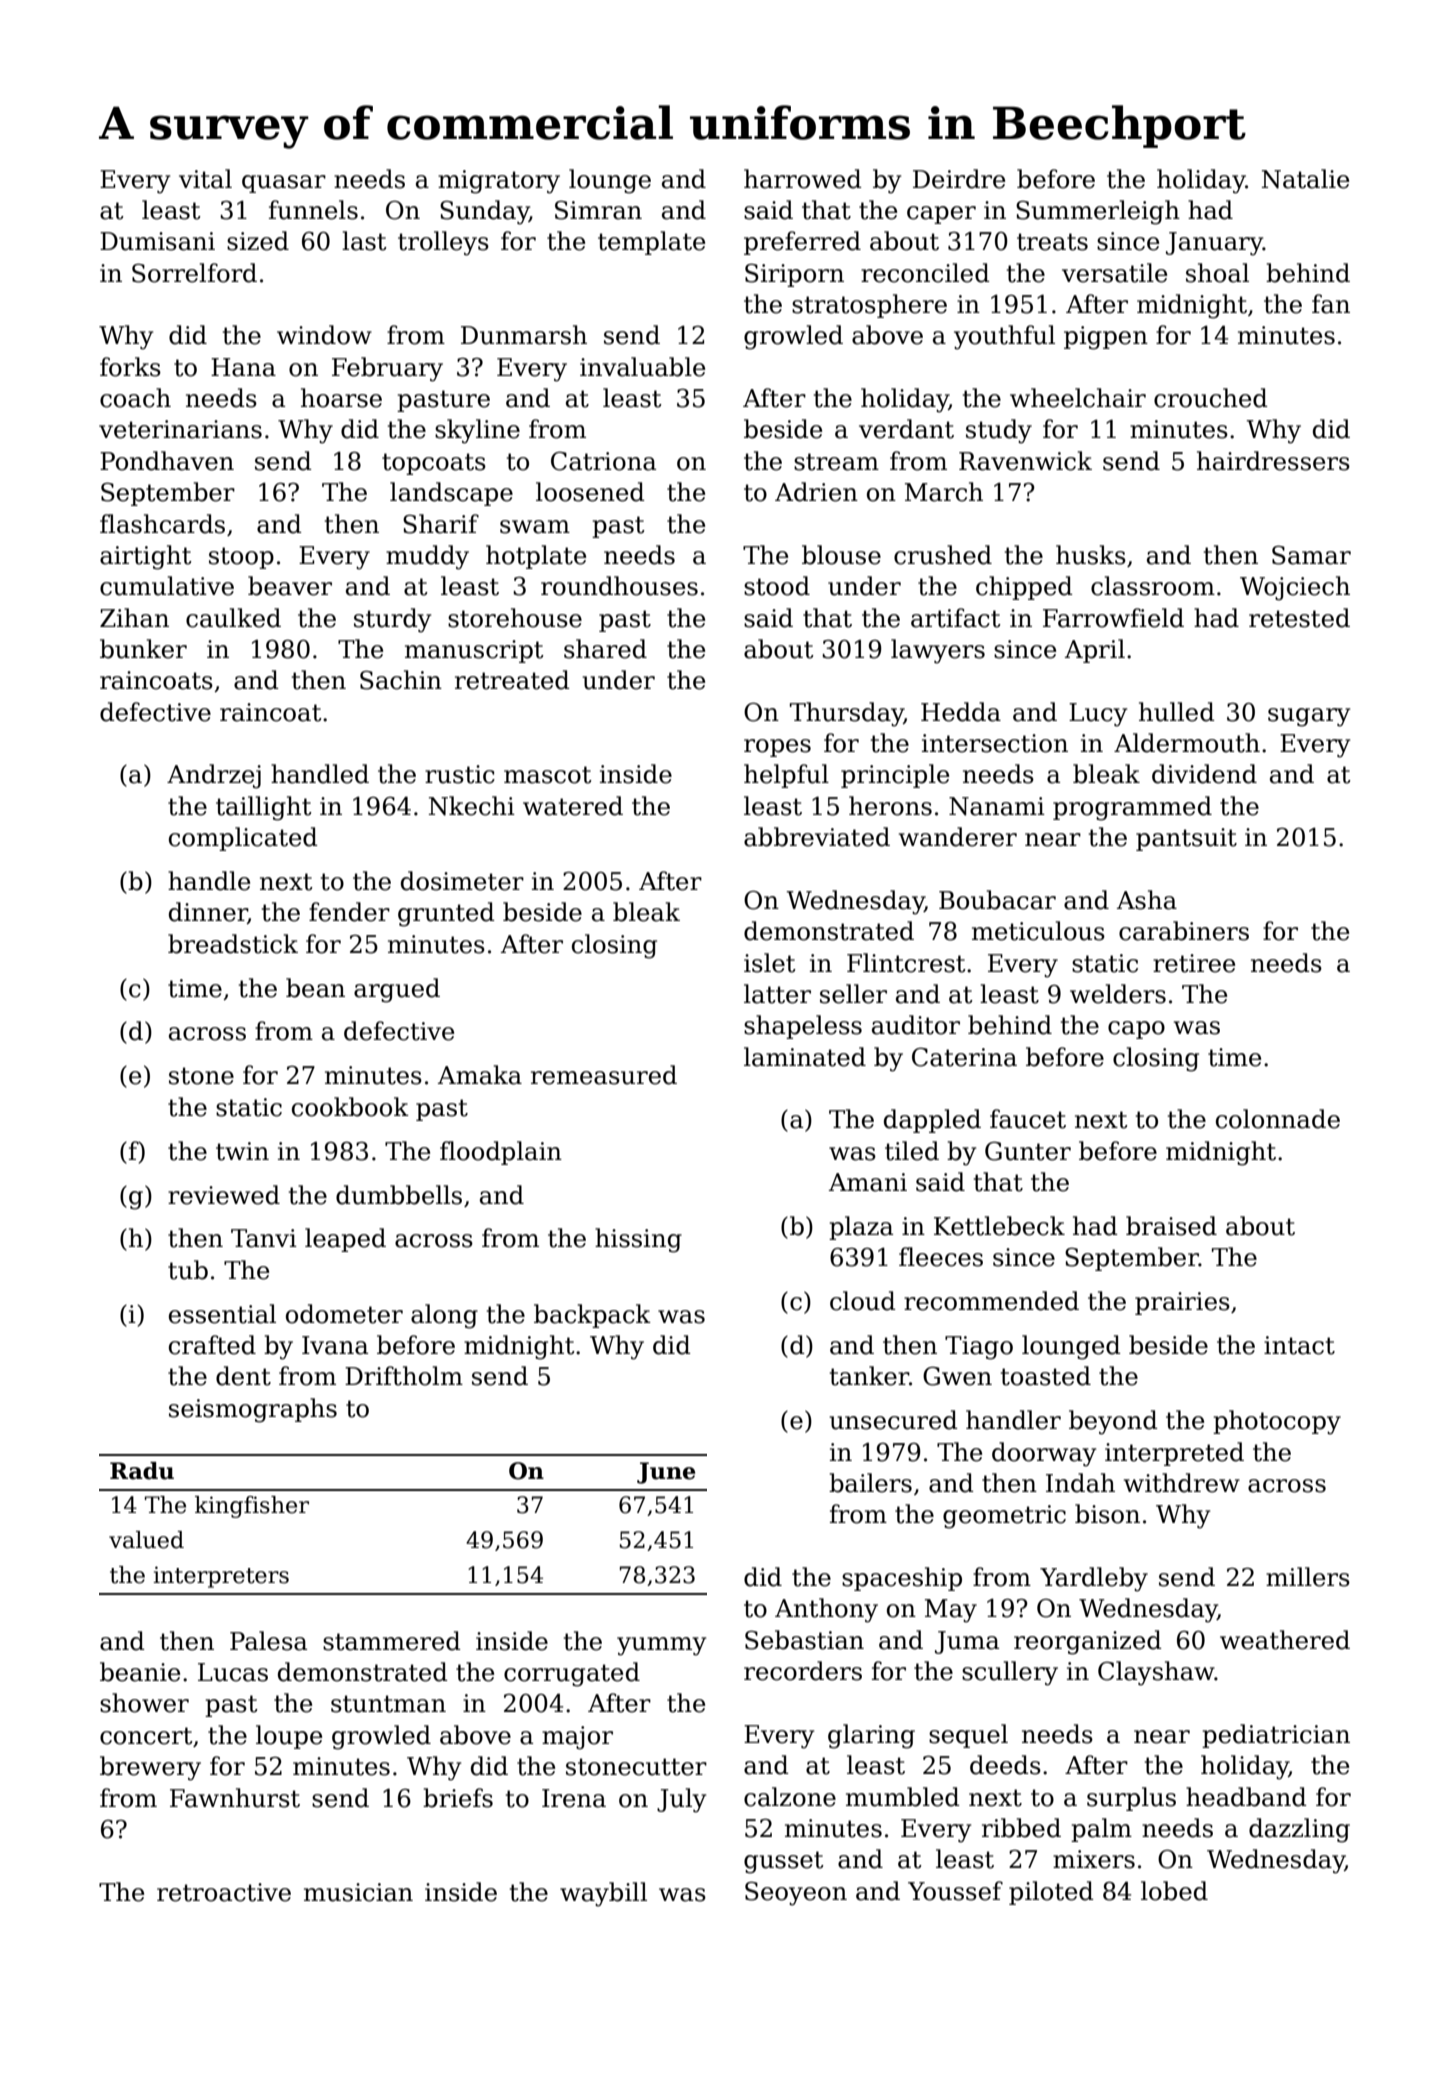  What do you see at coordinates (1278, 1119) in the image?
I see `colonnade` at bounding box center [1278, 1119].
